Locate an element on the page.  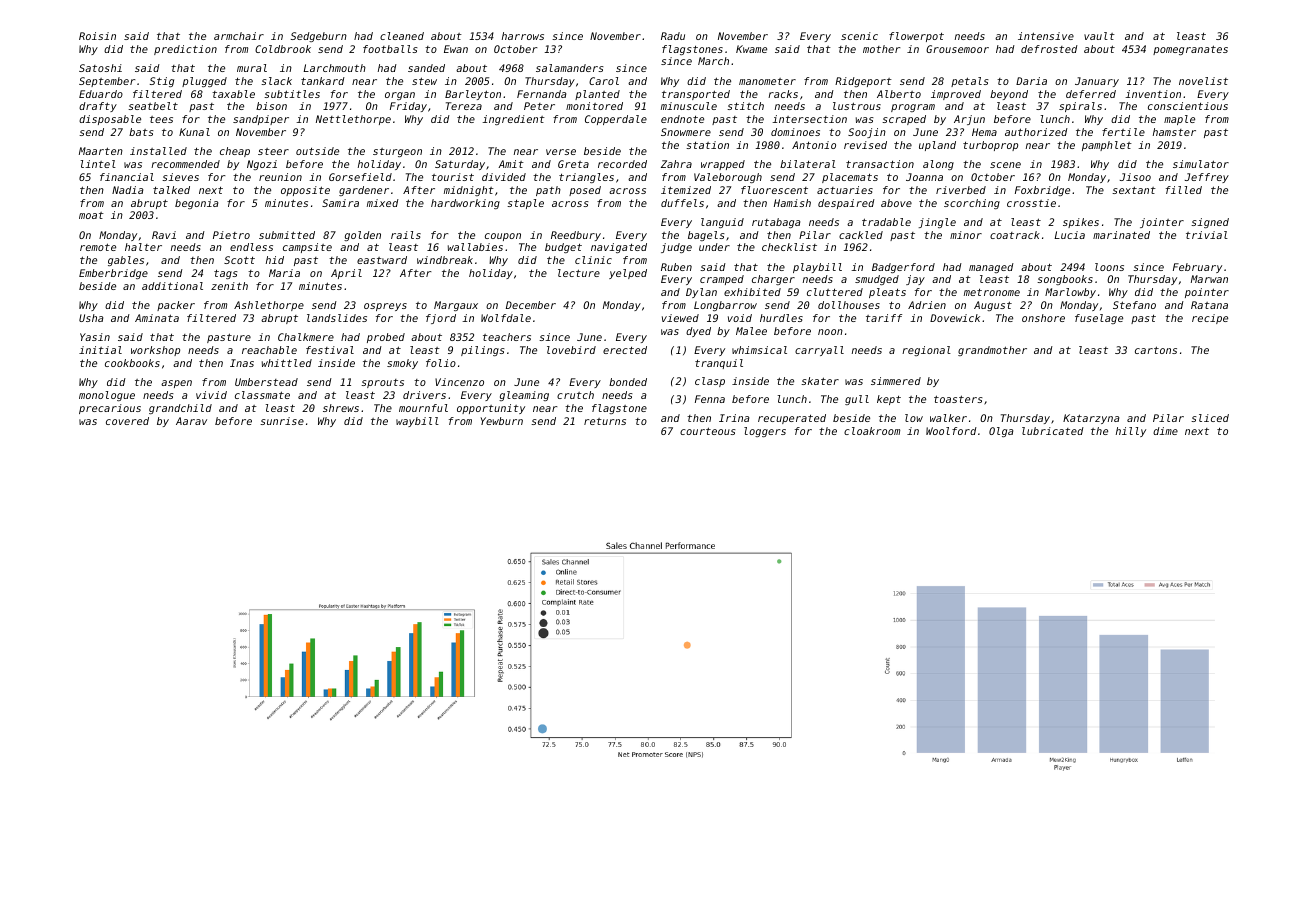
gull is located at coordinates (857, 400).
